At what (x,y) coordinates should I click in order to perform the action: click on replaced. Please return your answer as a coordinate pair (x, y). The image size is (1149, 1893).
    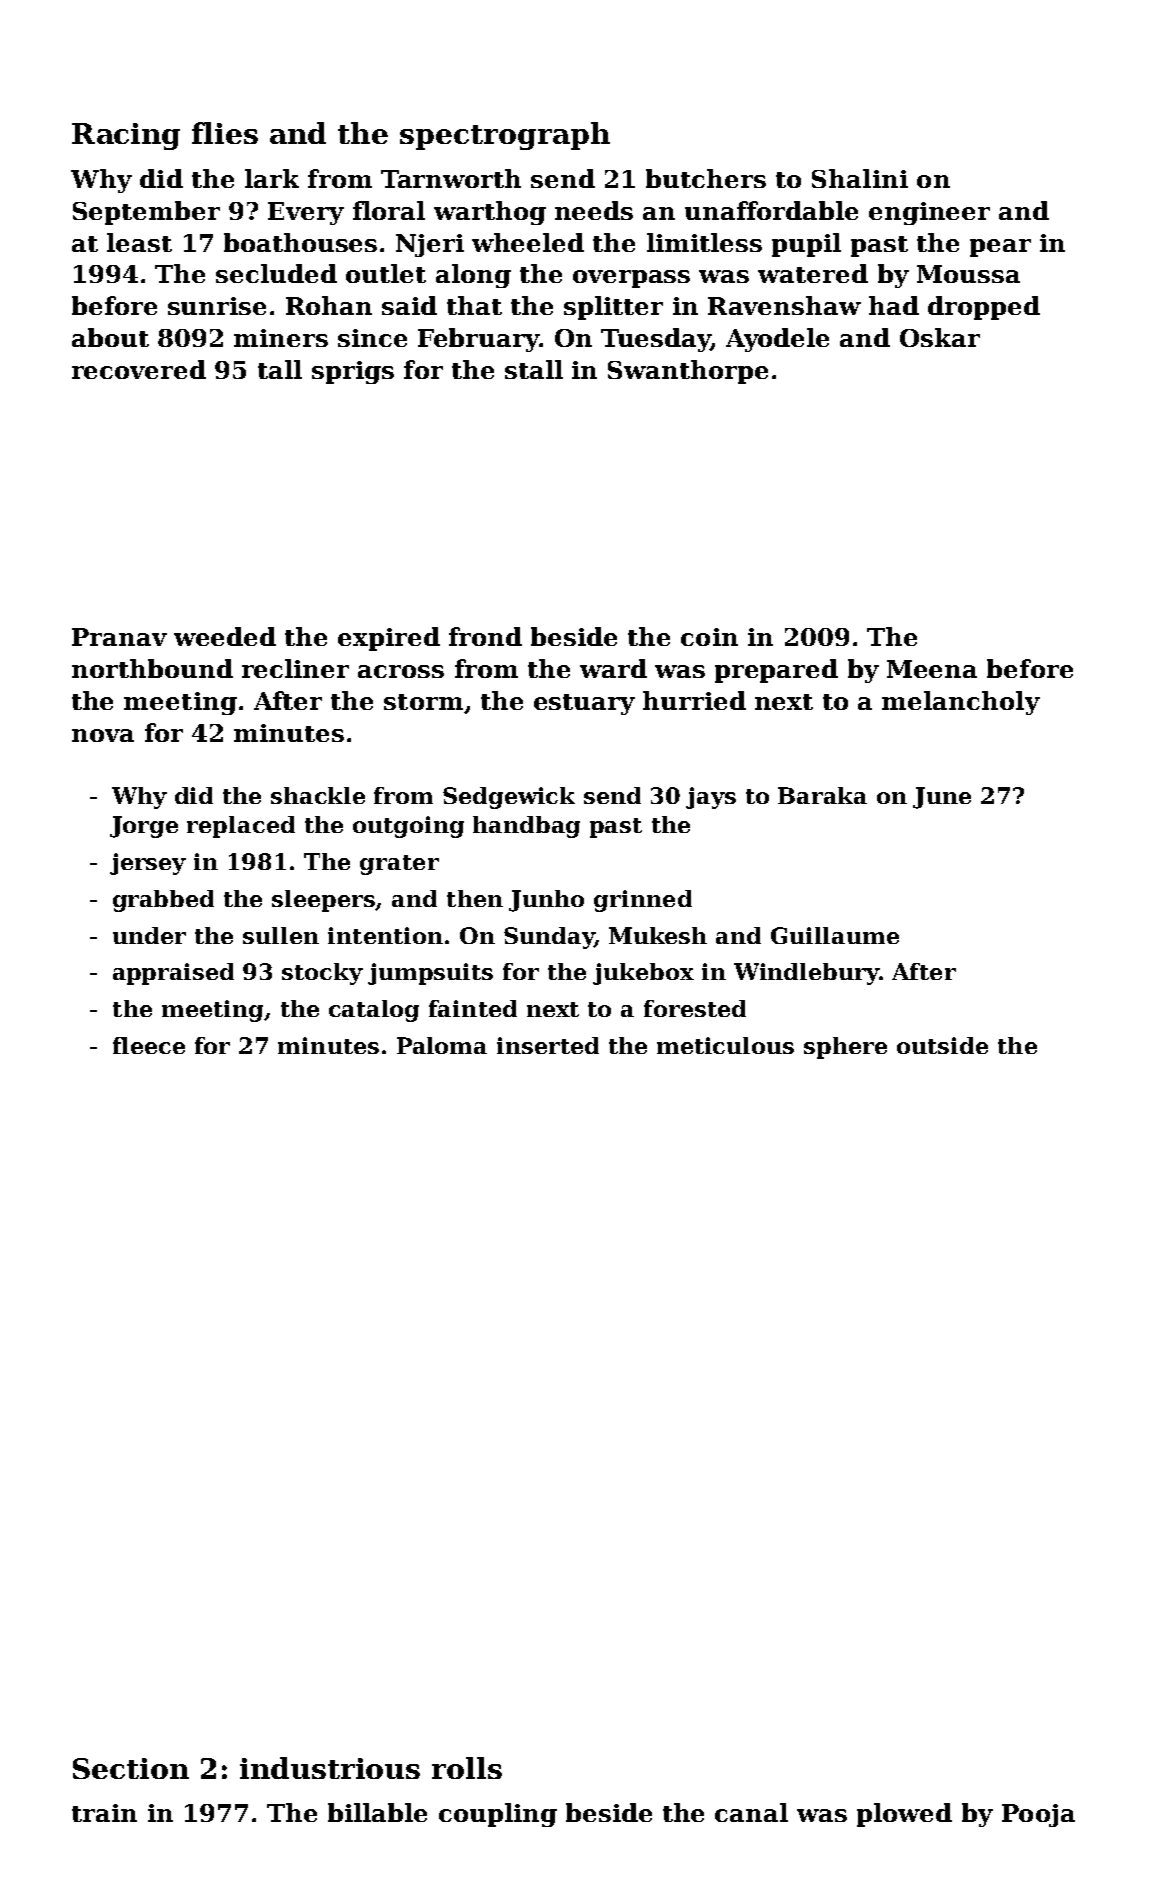
    Looking at the image, I should click on (241, 827).
